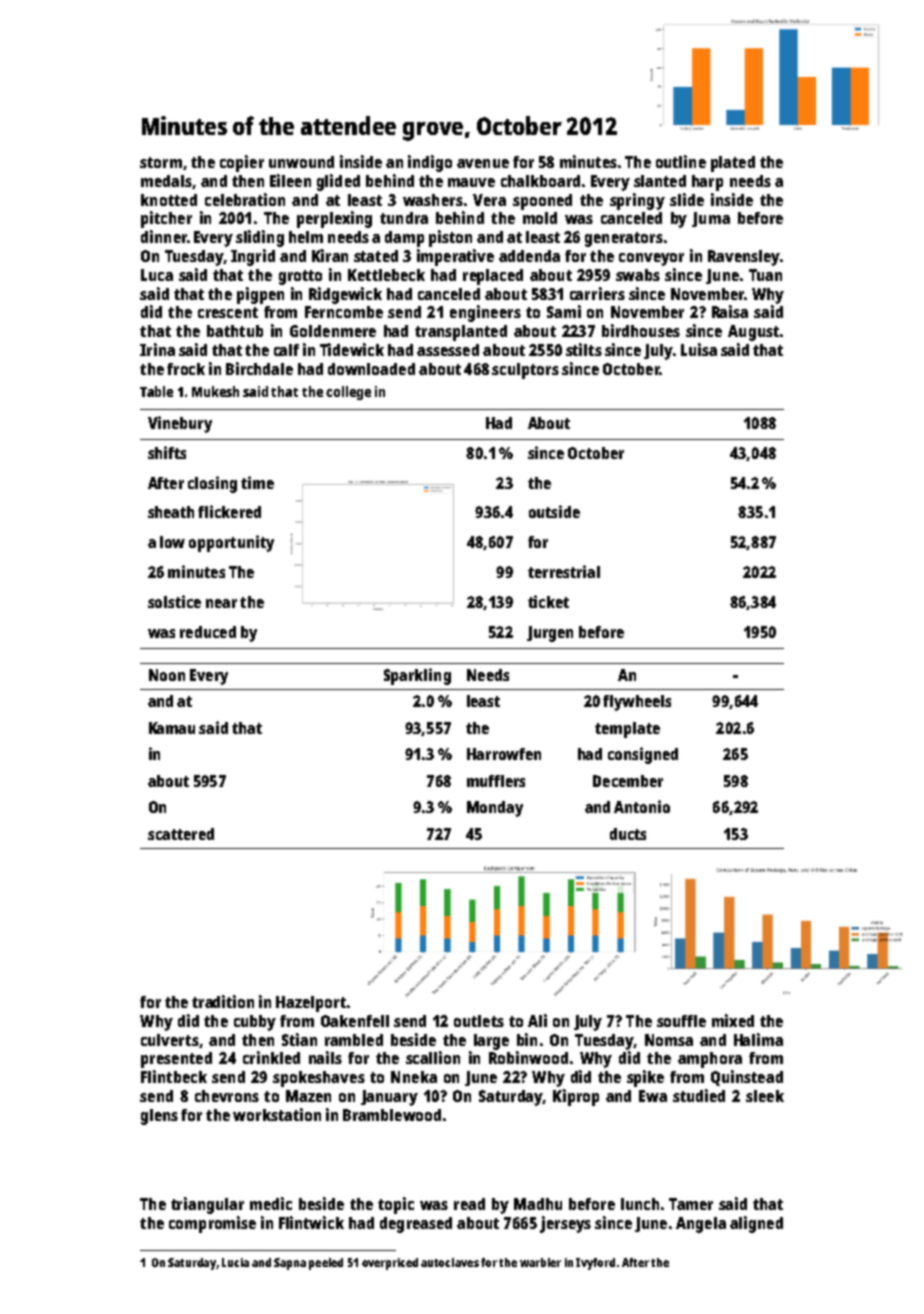 This document has height=1314, width=924. What do you see at coordinates (641, 330) in the document?
I see `birdhouses` at bounding box center [641, 330].
